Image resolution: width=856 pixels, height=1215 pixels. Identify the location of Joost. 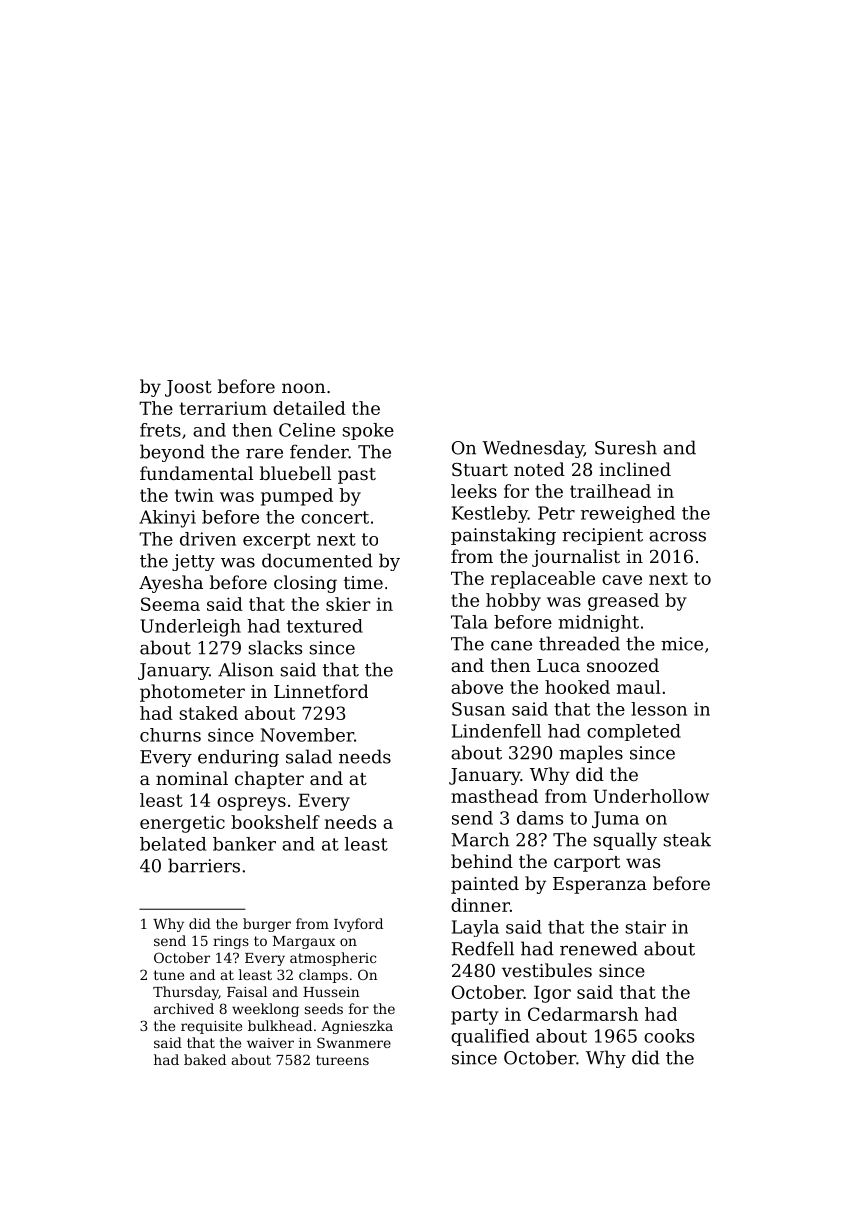
(188, 388).
